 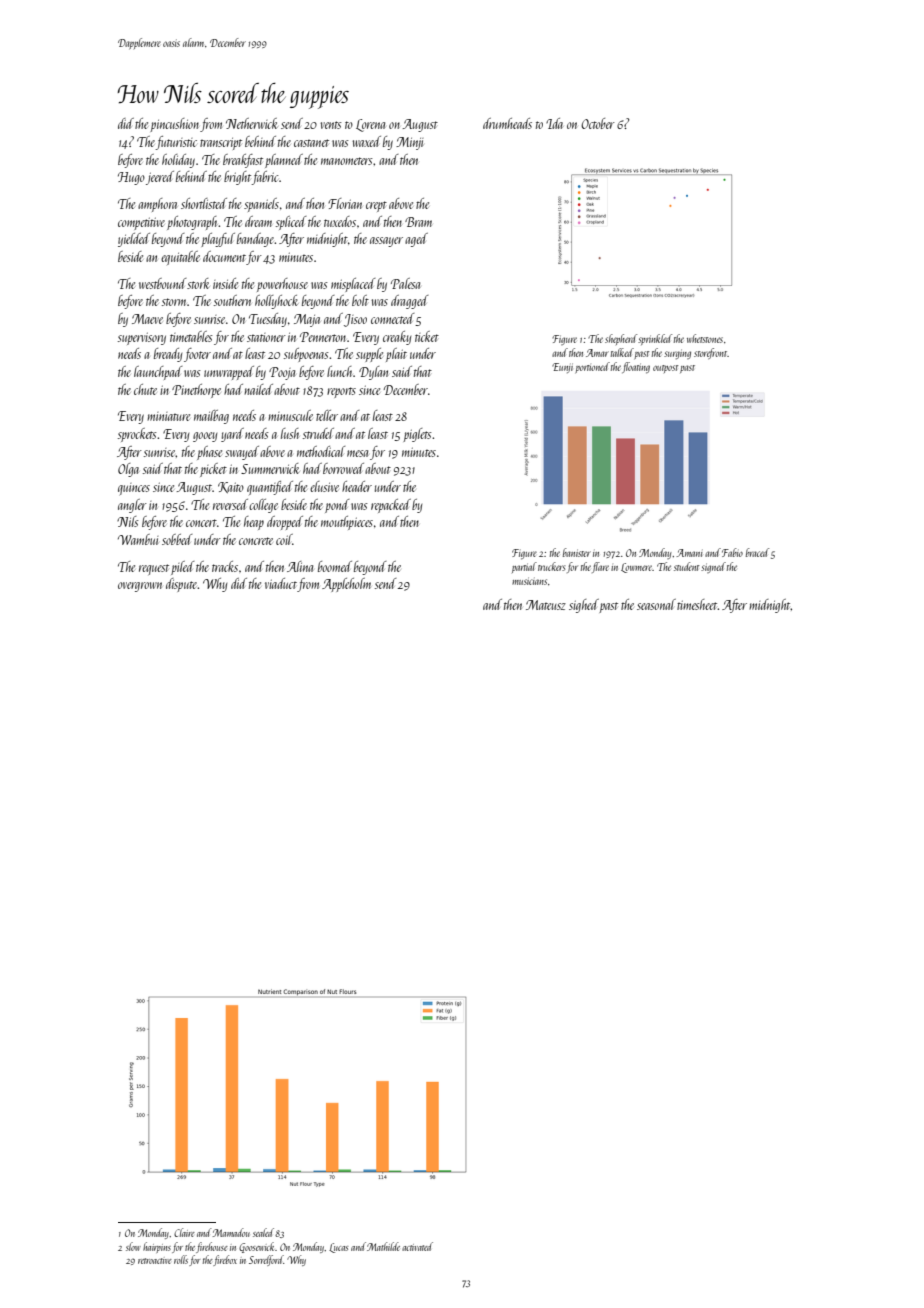 I want to click on seasonal, so click(x=656, y=604).
